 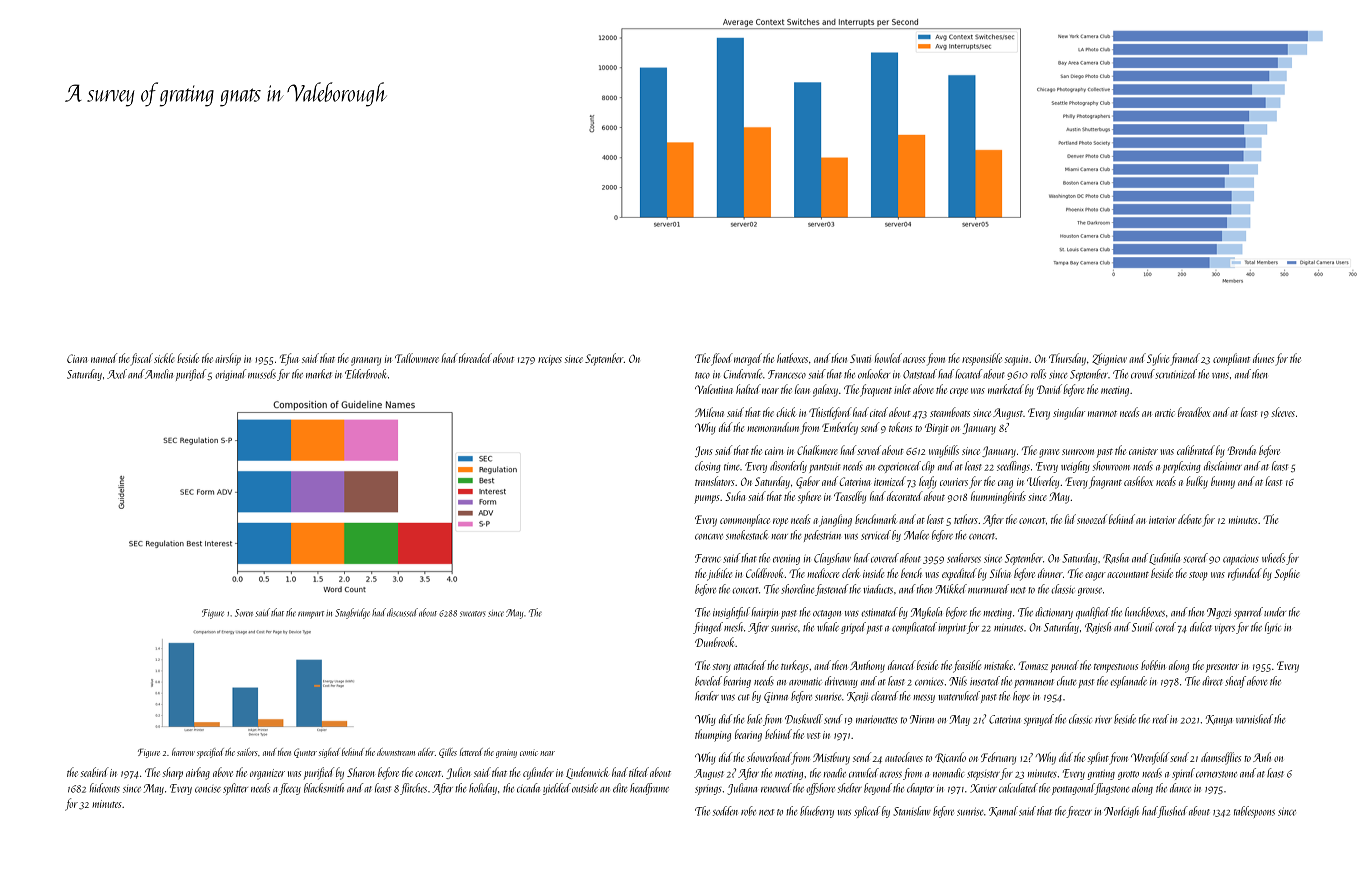 What do you see at coordinates (244, 613) in the document?
I see `Soren` at bounding box center [244, 613].
